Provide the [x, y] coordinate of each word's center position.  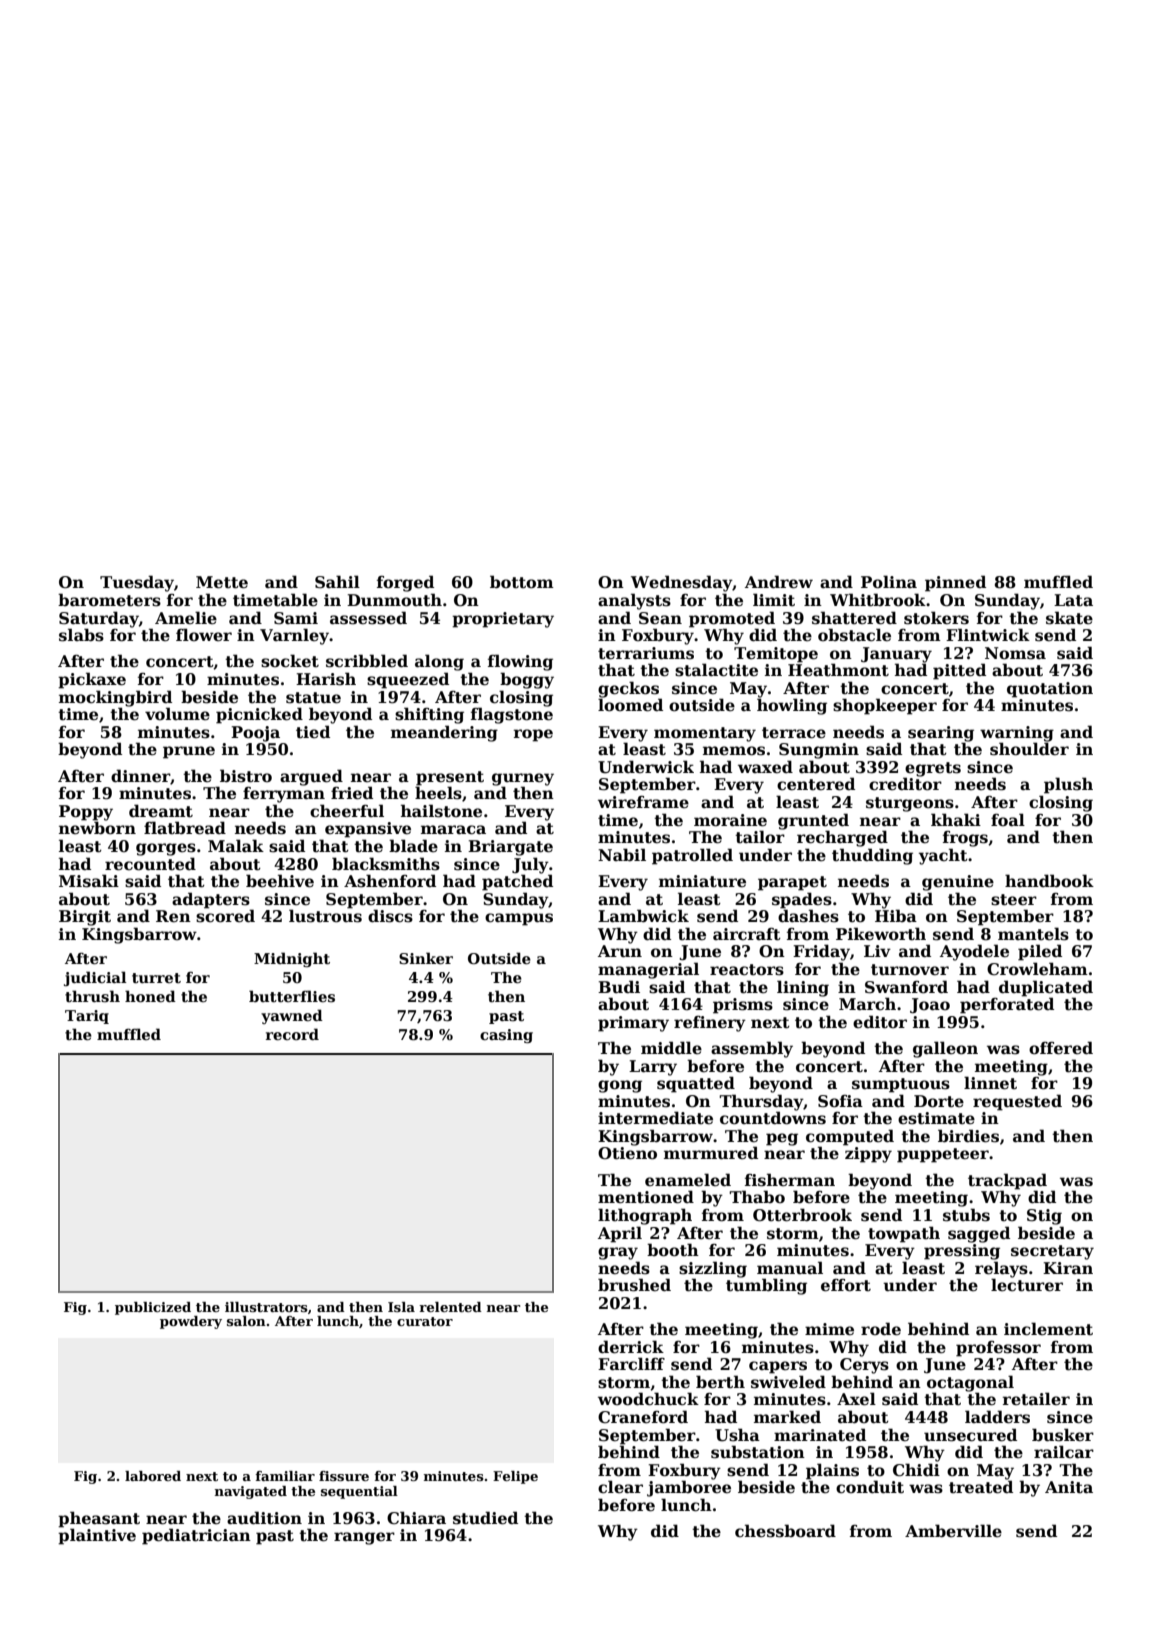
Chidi [916, 1470]
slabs [81, 635]
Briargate [510, 848]
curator [425, 1321]
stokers [936, 618]
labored [153, 1476]
